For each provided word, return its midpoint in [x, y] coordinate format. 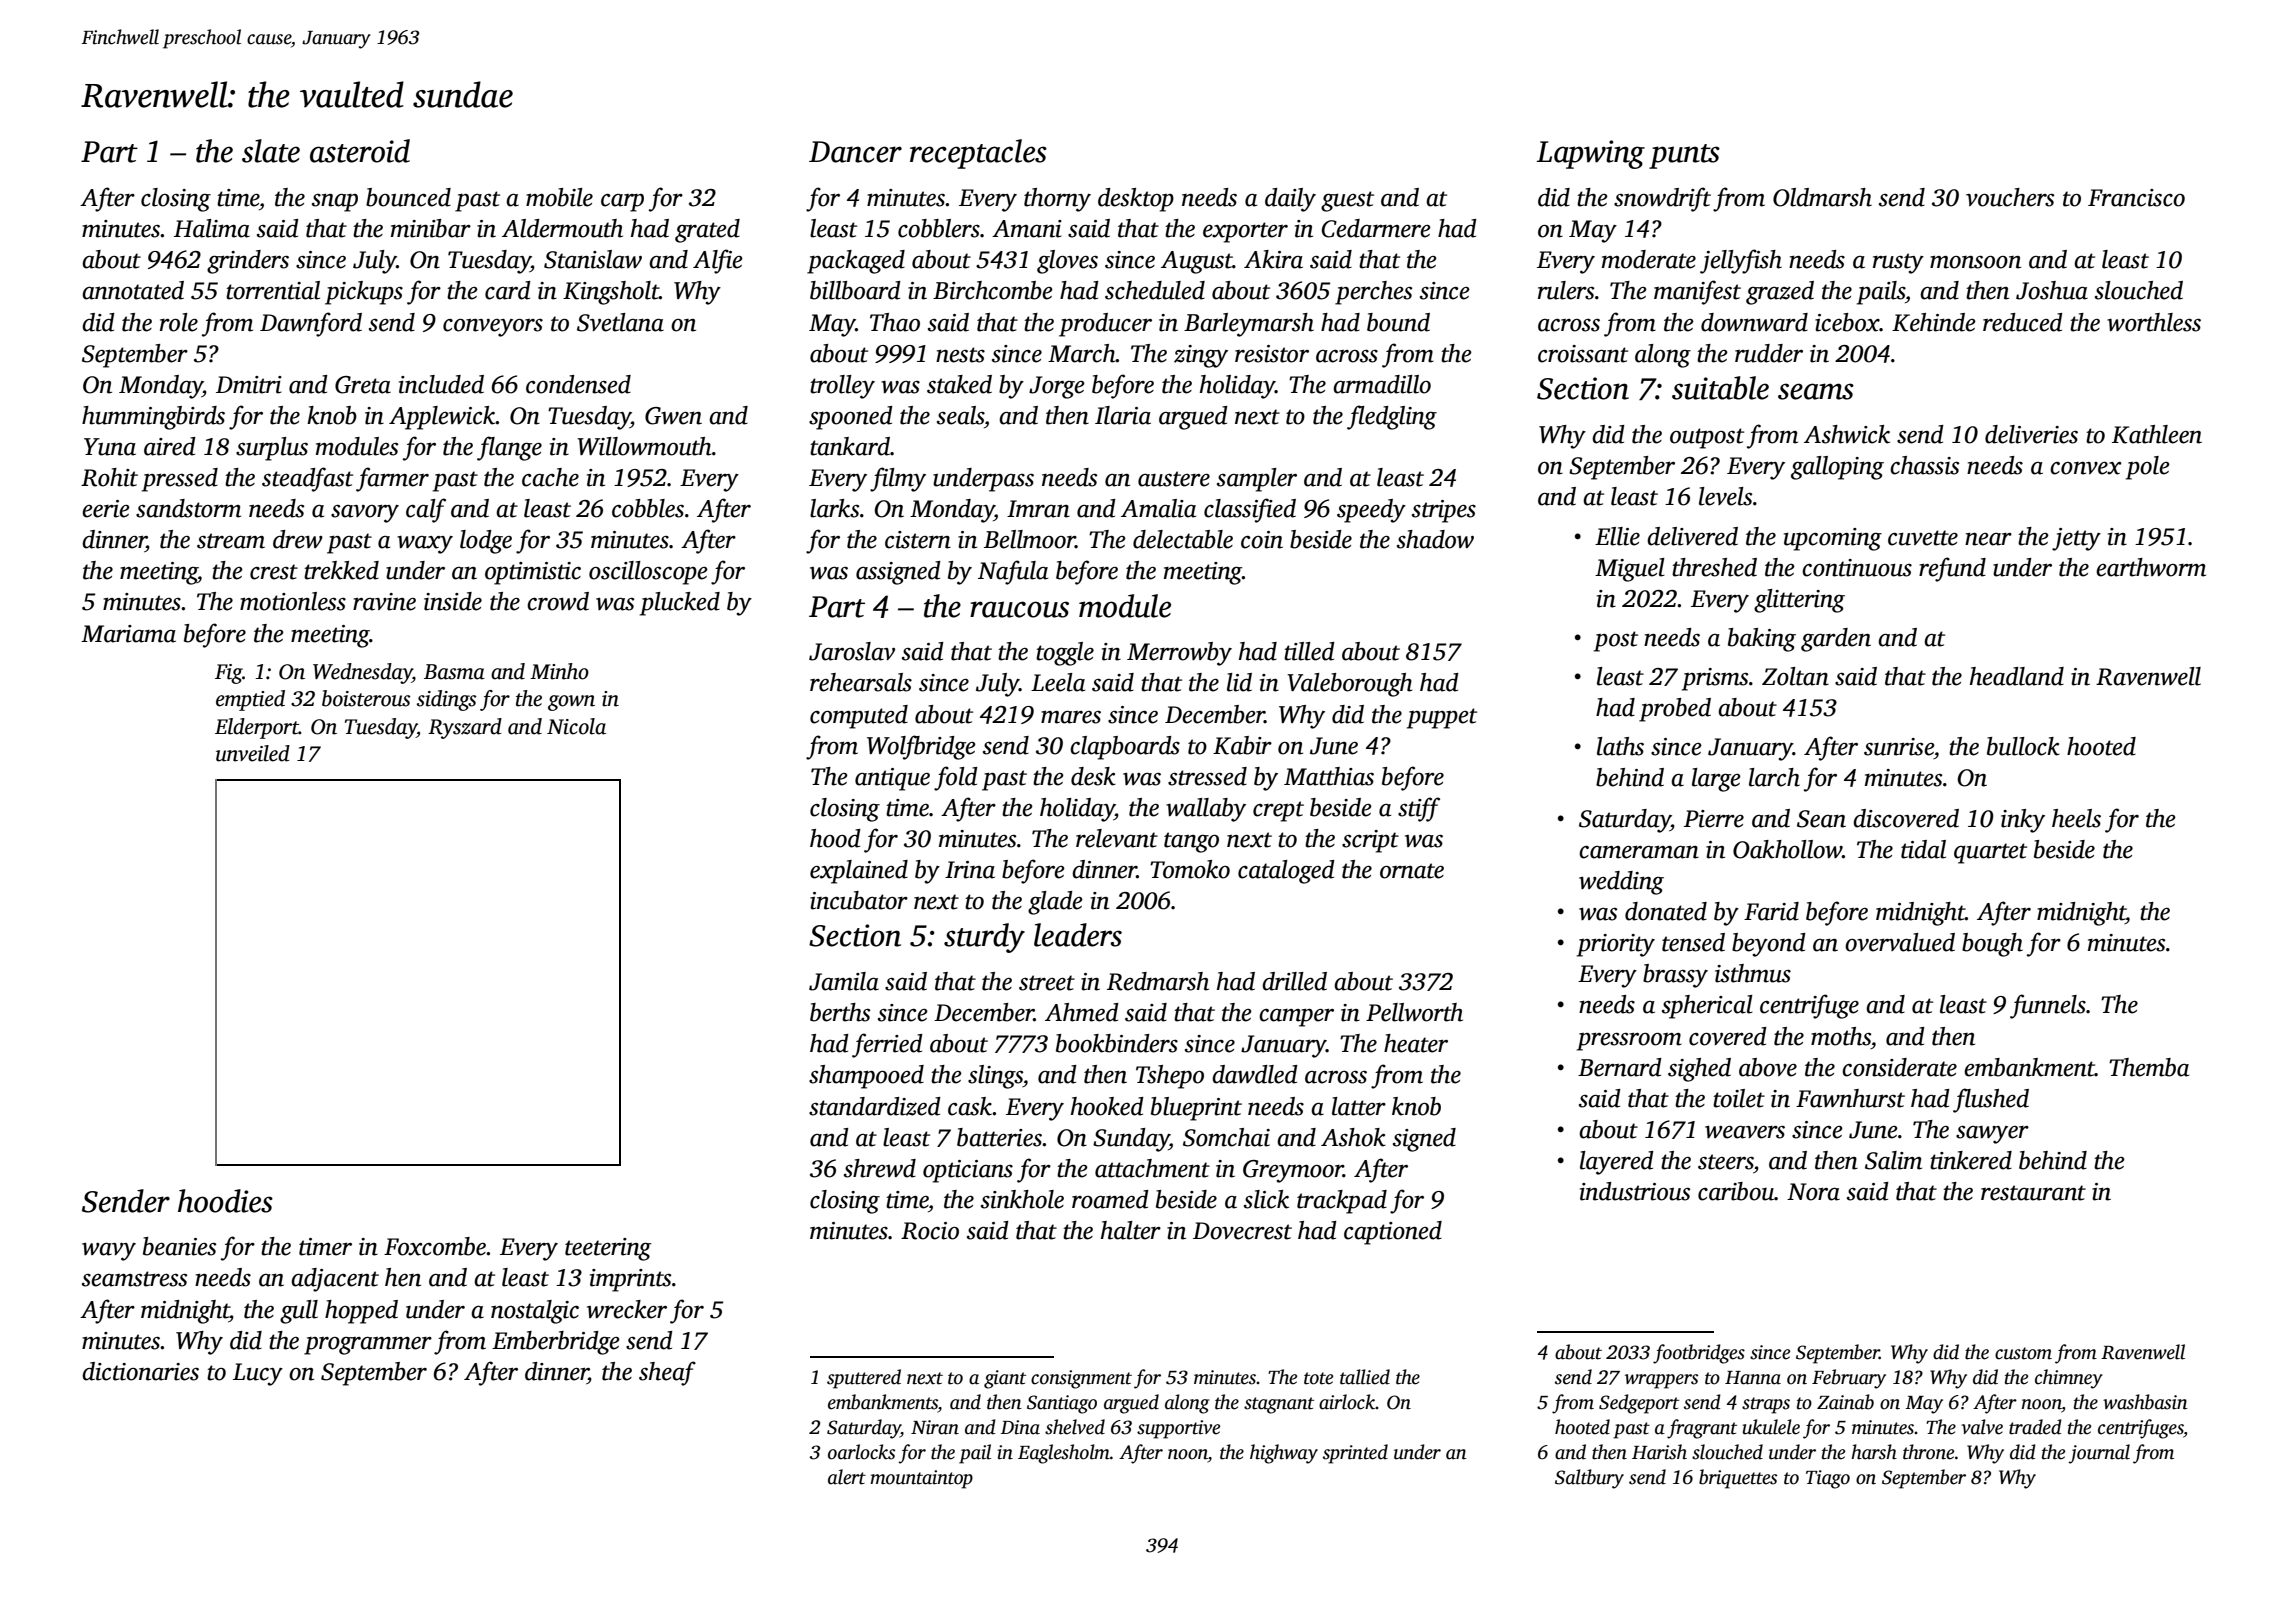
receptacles [978, 154]
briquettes [1738, 1479]
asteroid [360, 151]
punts [1684, 156]
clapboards [1125, 748]
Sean [1821, 819]
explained [859, 872]
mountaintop [921, 1479]
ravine [384, 602]
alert [847, 1477]
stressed [1207, 776]
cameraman [1639, 852]
